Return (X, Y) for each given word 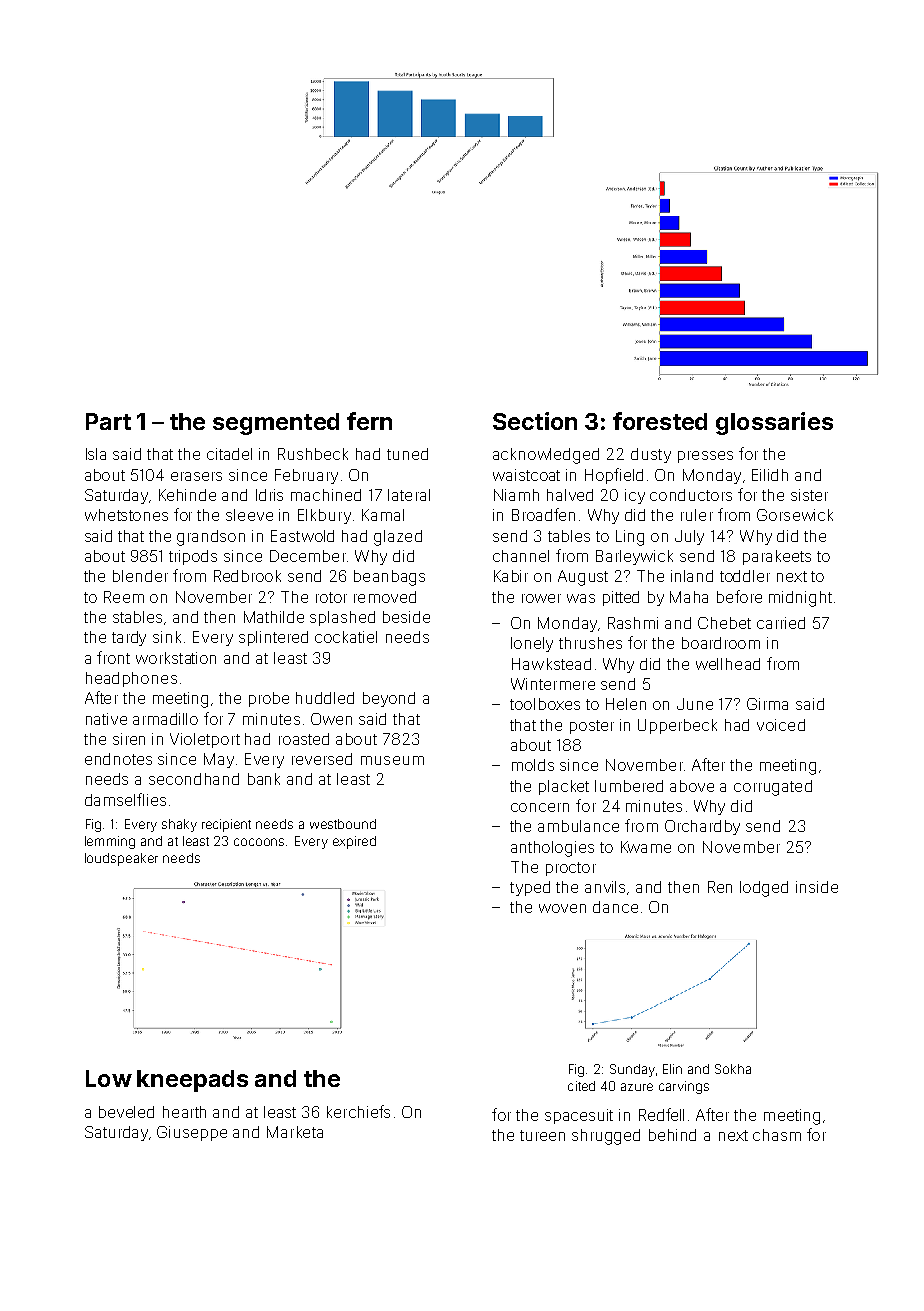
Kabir (511, 576)
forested (660, 421)
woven (562, 908)
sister (809, 495)
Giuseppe (192, 1133)
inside (817, 887)
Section (535, 421)
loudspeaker (121, 859)
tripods (193, 557)
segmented (276, 424)
